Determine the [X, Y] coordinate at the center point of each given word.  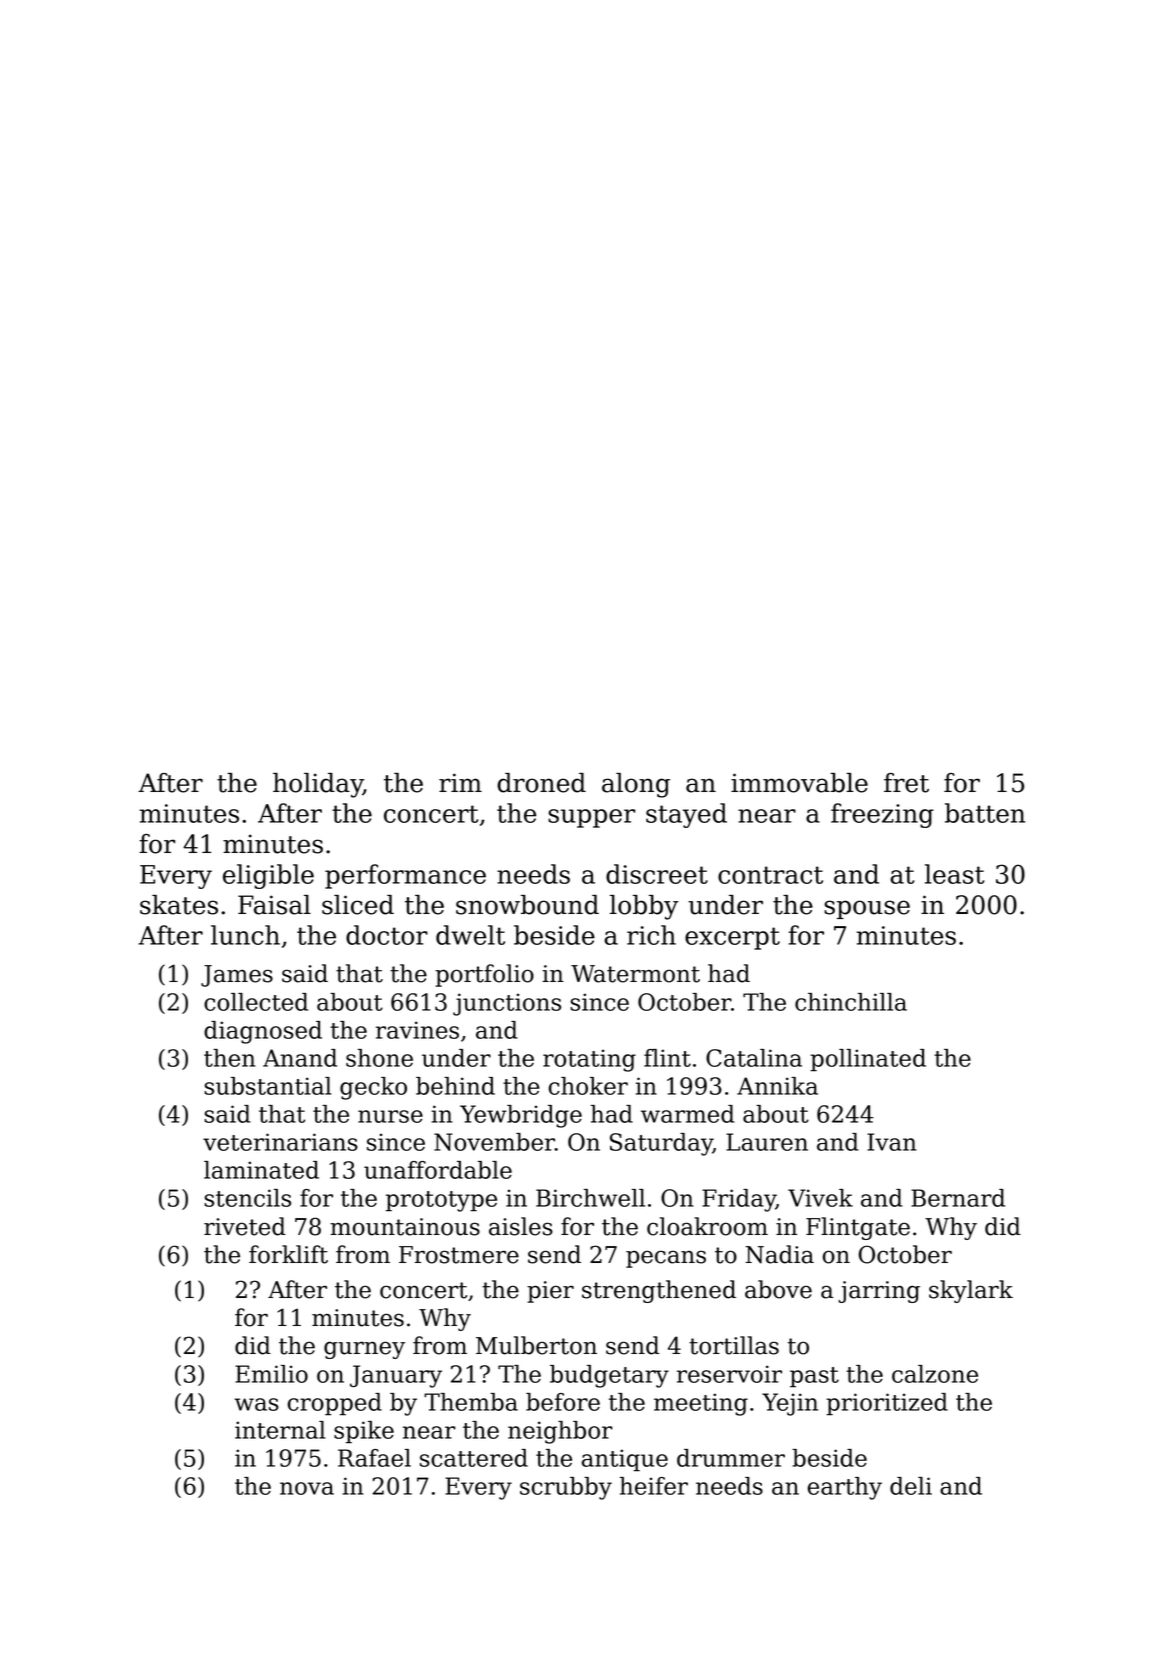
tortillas [734, 1345]
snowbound [527, 905]
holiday [318, 785]
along [636, 785]
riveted [245, 1226]
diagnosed [263, 1032]
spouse [867, 909]
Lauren [767, 1142]
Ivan [891, 1142]
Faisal [274, 905]
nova [307, 1488]
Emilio [271, 1374]
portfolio [484, 975]
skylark [971, 1291]
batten [985, 813]
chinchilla [851, 1002]
